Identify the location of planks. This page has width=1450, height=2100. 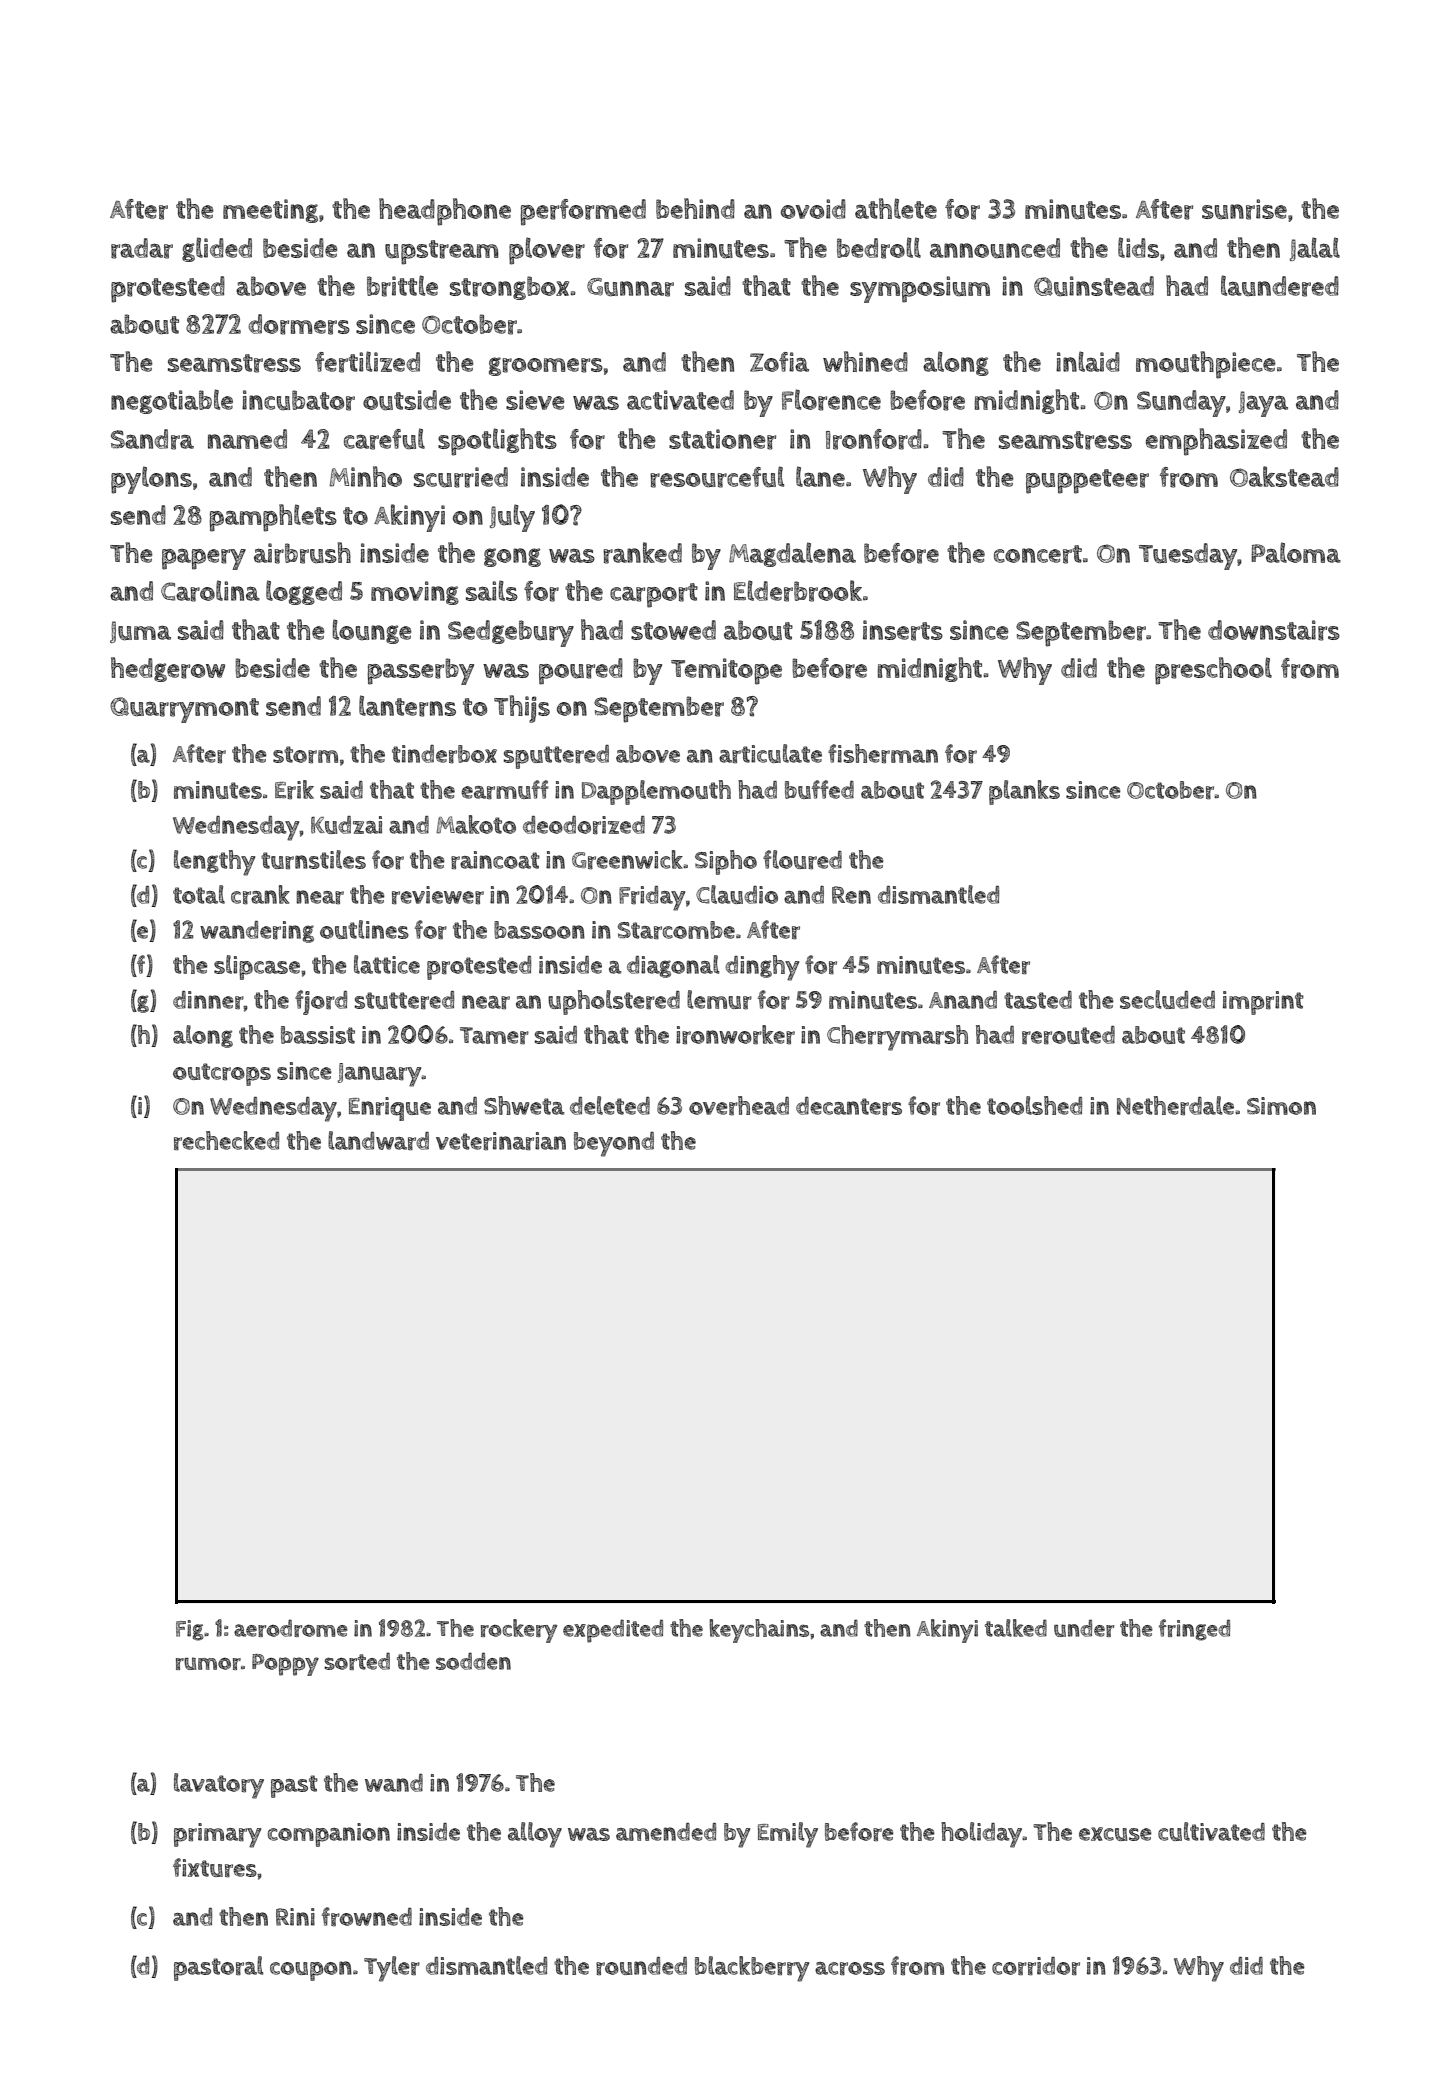
(1024, 792).
